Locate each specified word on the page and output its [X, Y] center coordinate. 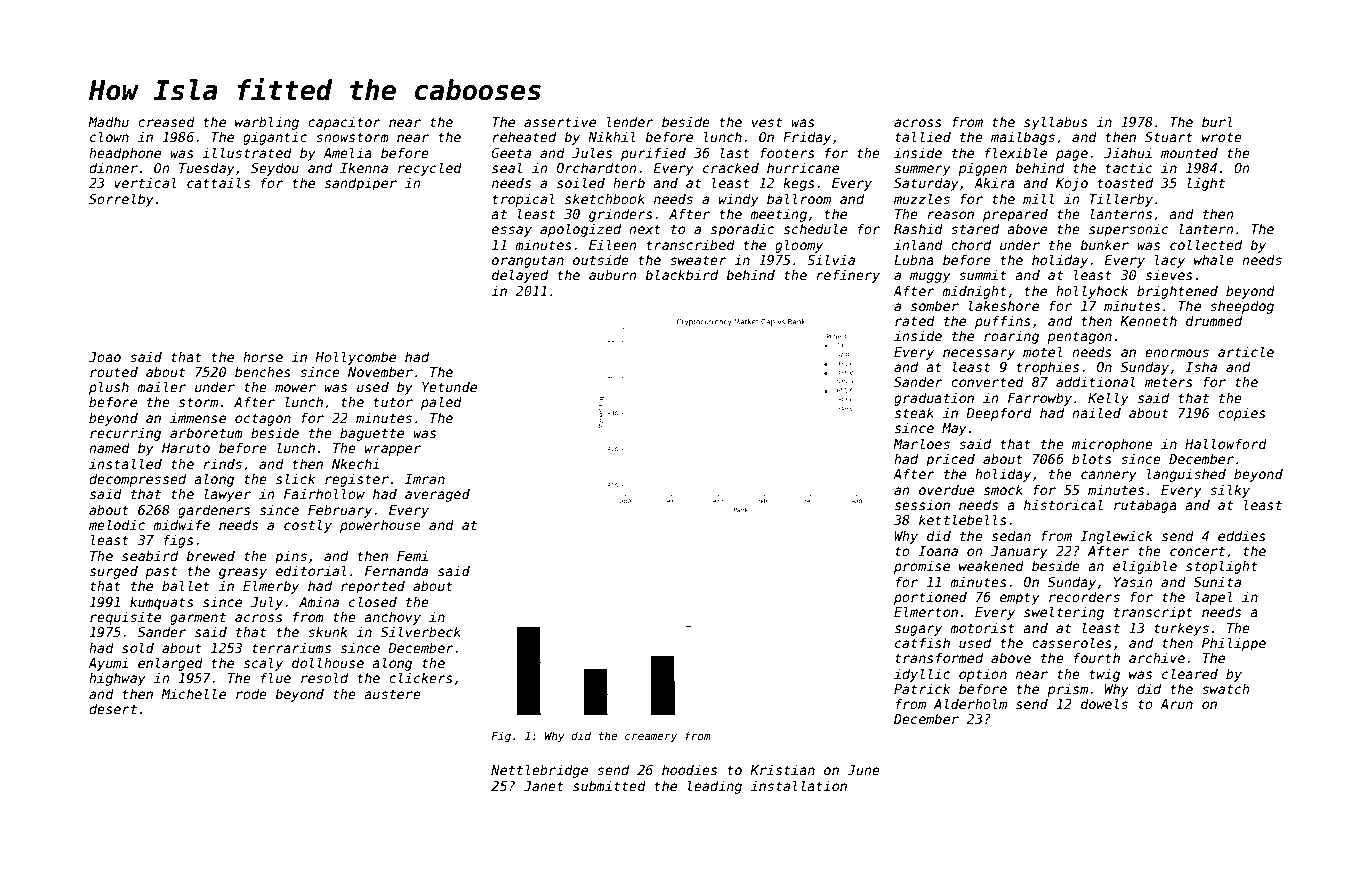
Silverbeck [421, 631]
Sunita [1217, 582]
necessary [979, 354]
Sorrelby [121, 200]
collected [1206, 244]
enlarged [170, 664]
